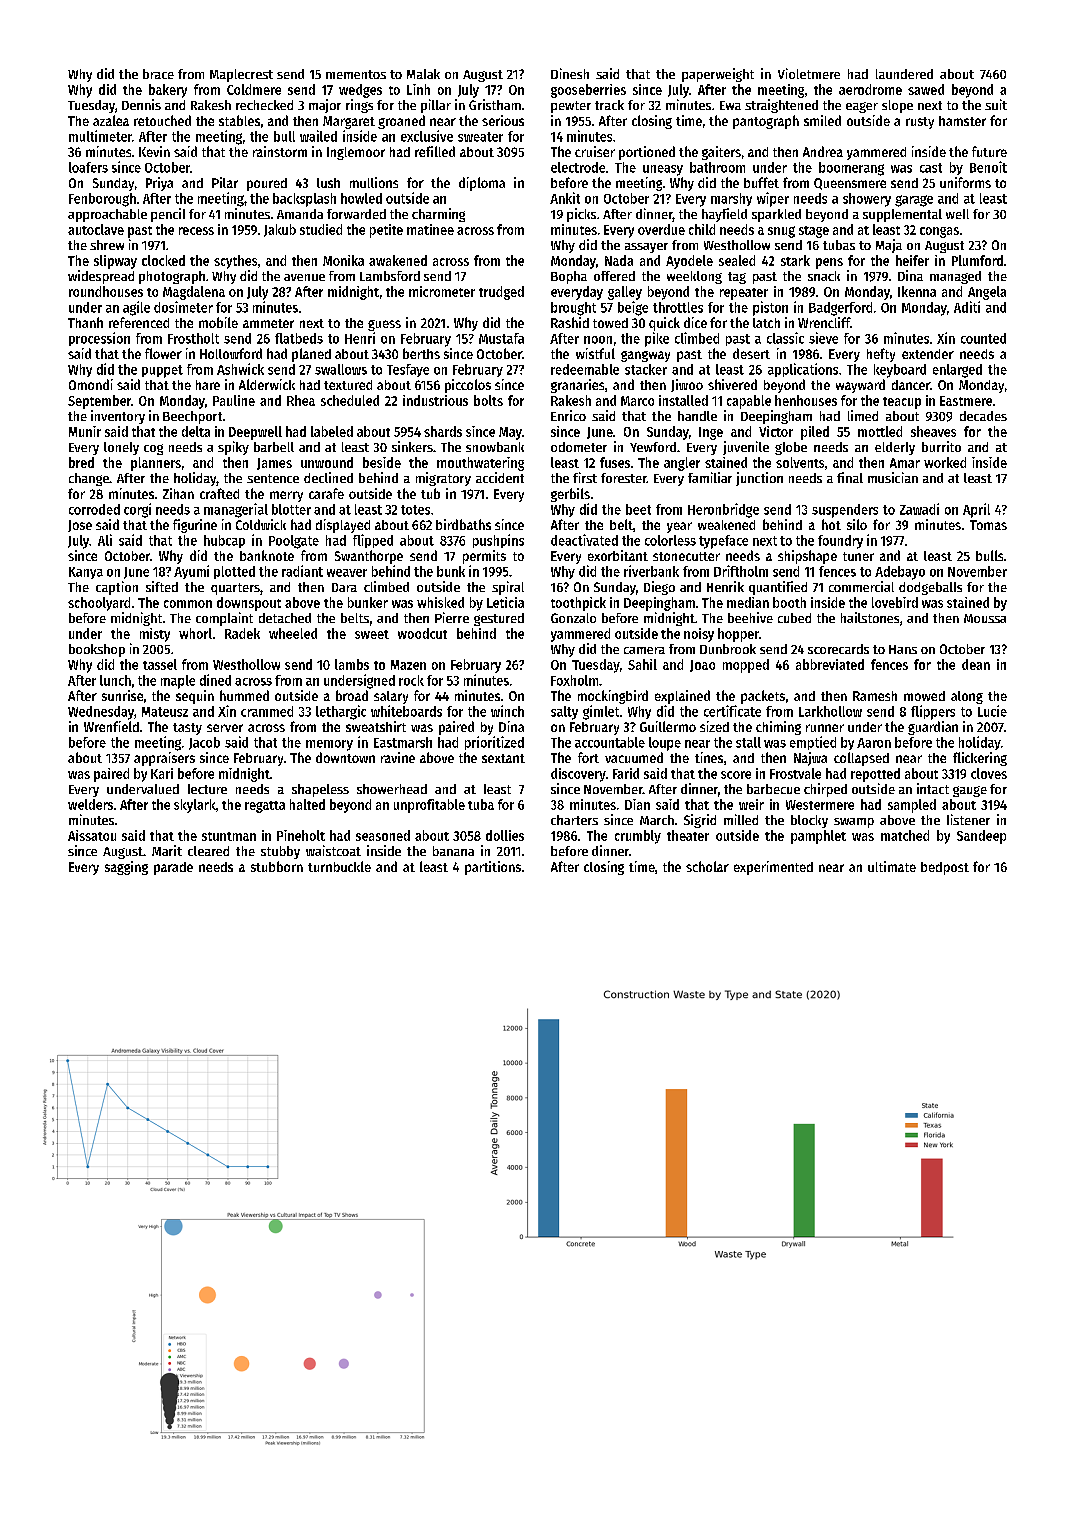 The height and width of the image is (1521, 1075). What do you see at coordinates (619, 260) in the image?
I see `Nada` at bounding box center [619, 260].
